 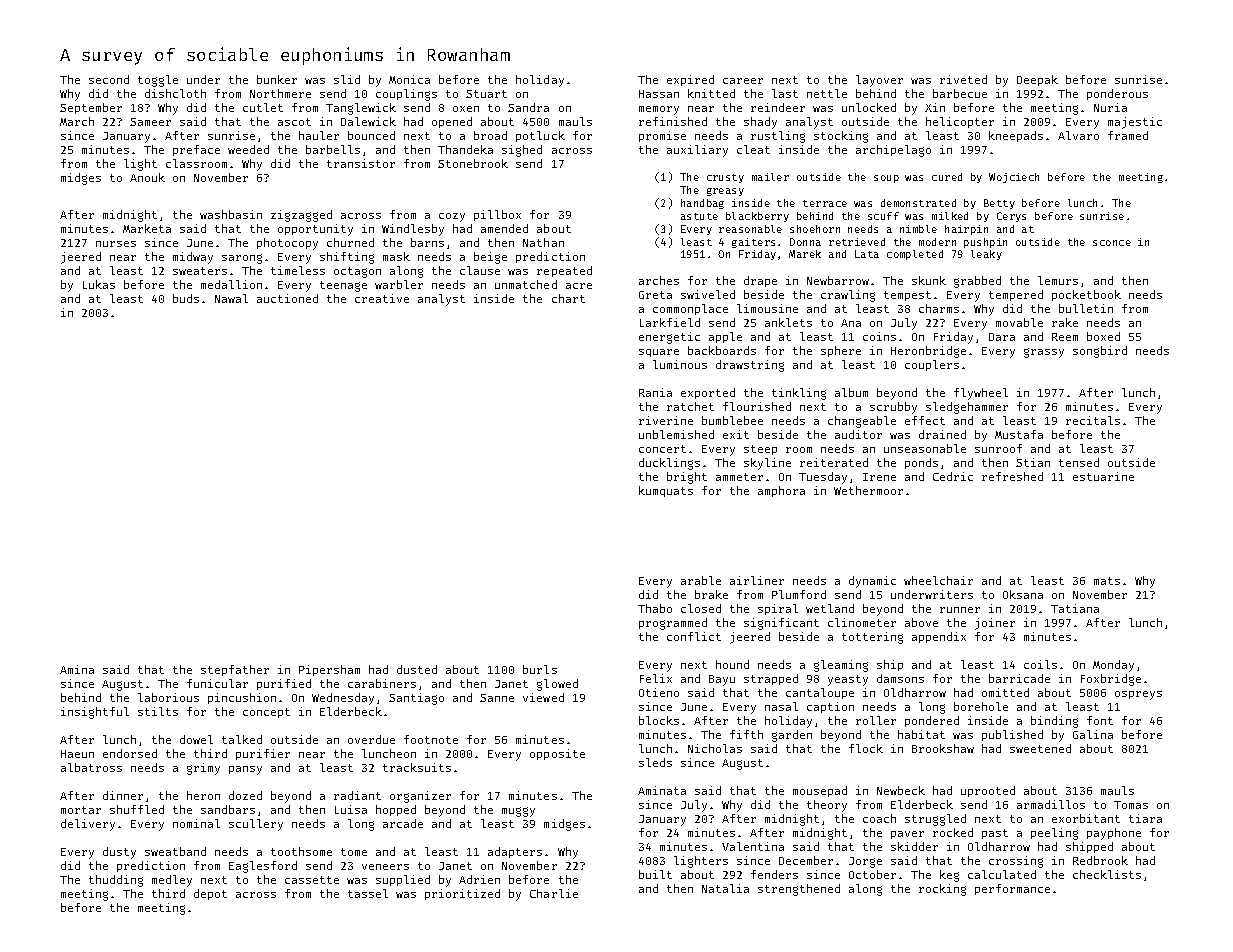 What do you see at coordinates (662, 449) in the image?
I see `concert` at bounding box center [662, 449].
